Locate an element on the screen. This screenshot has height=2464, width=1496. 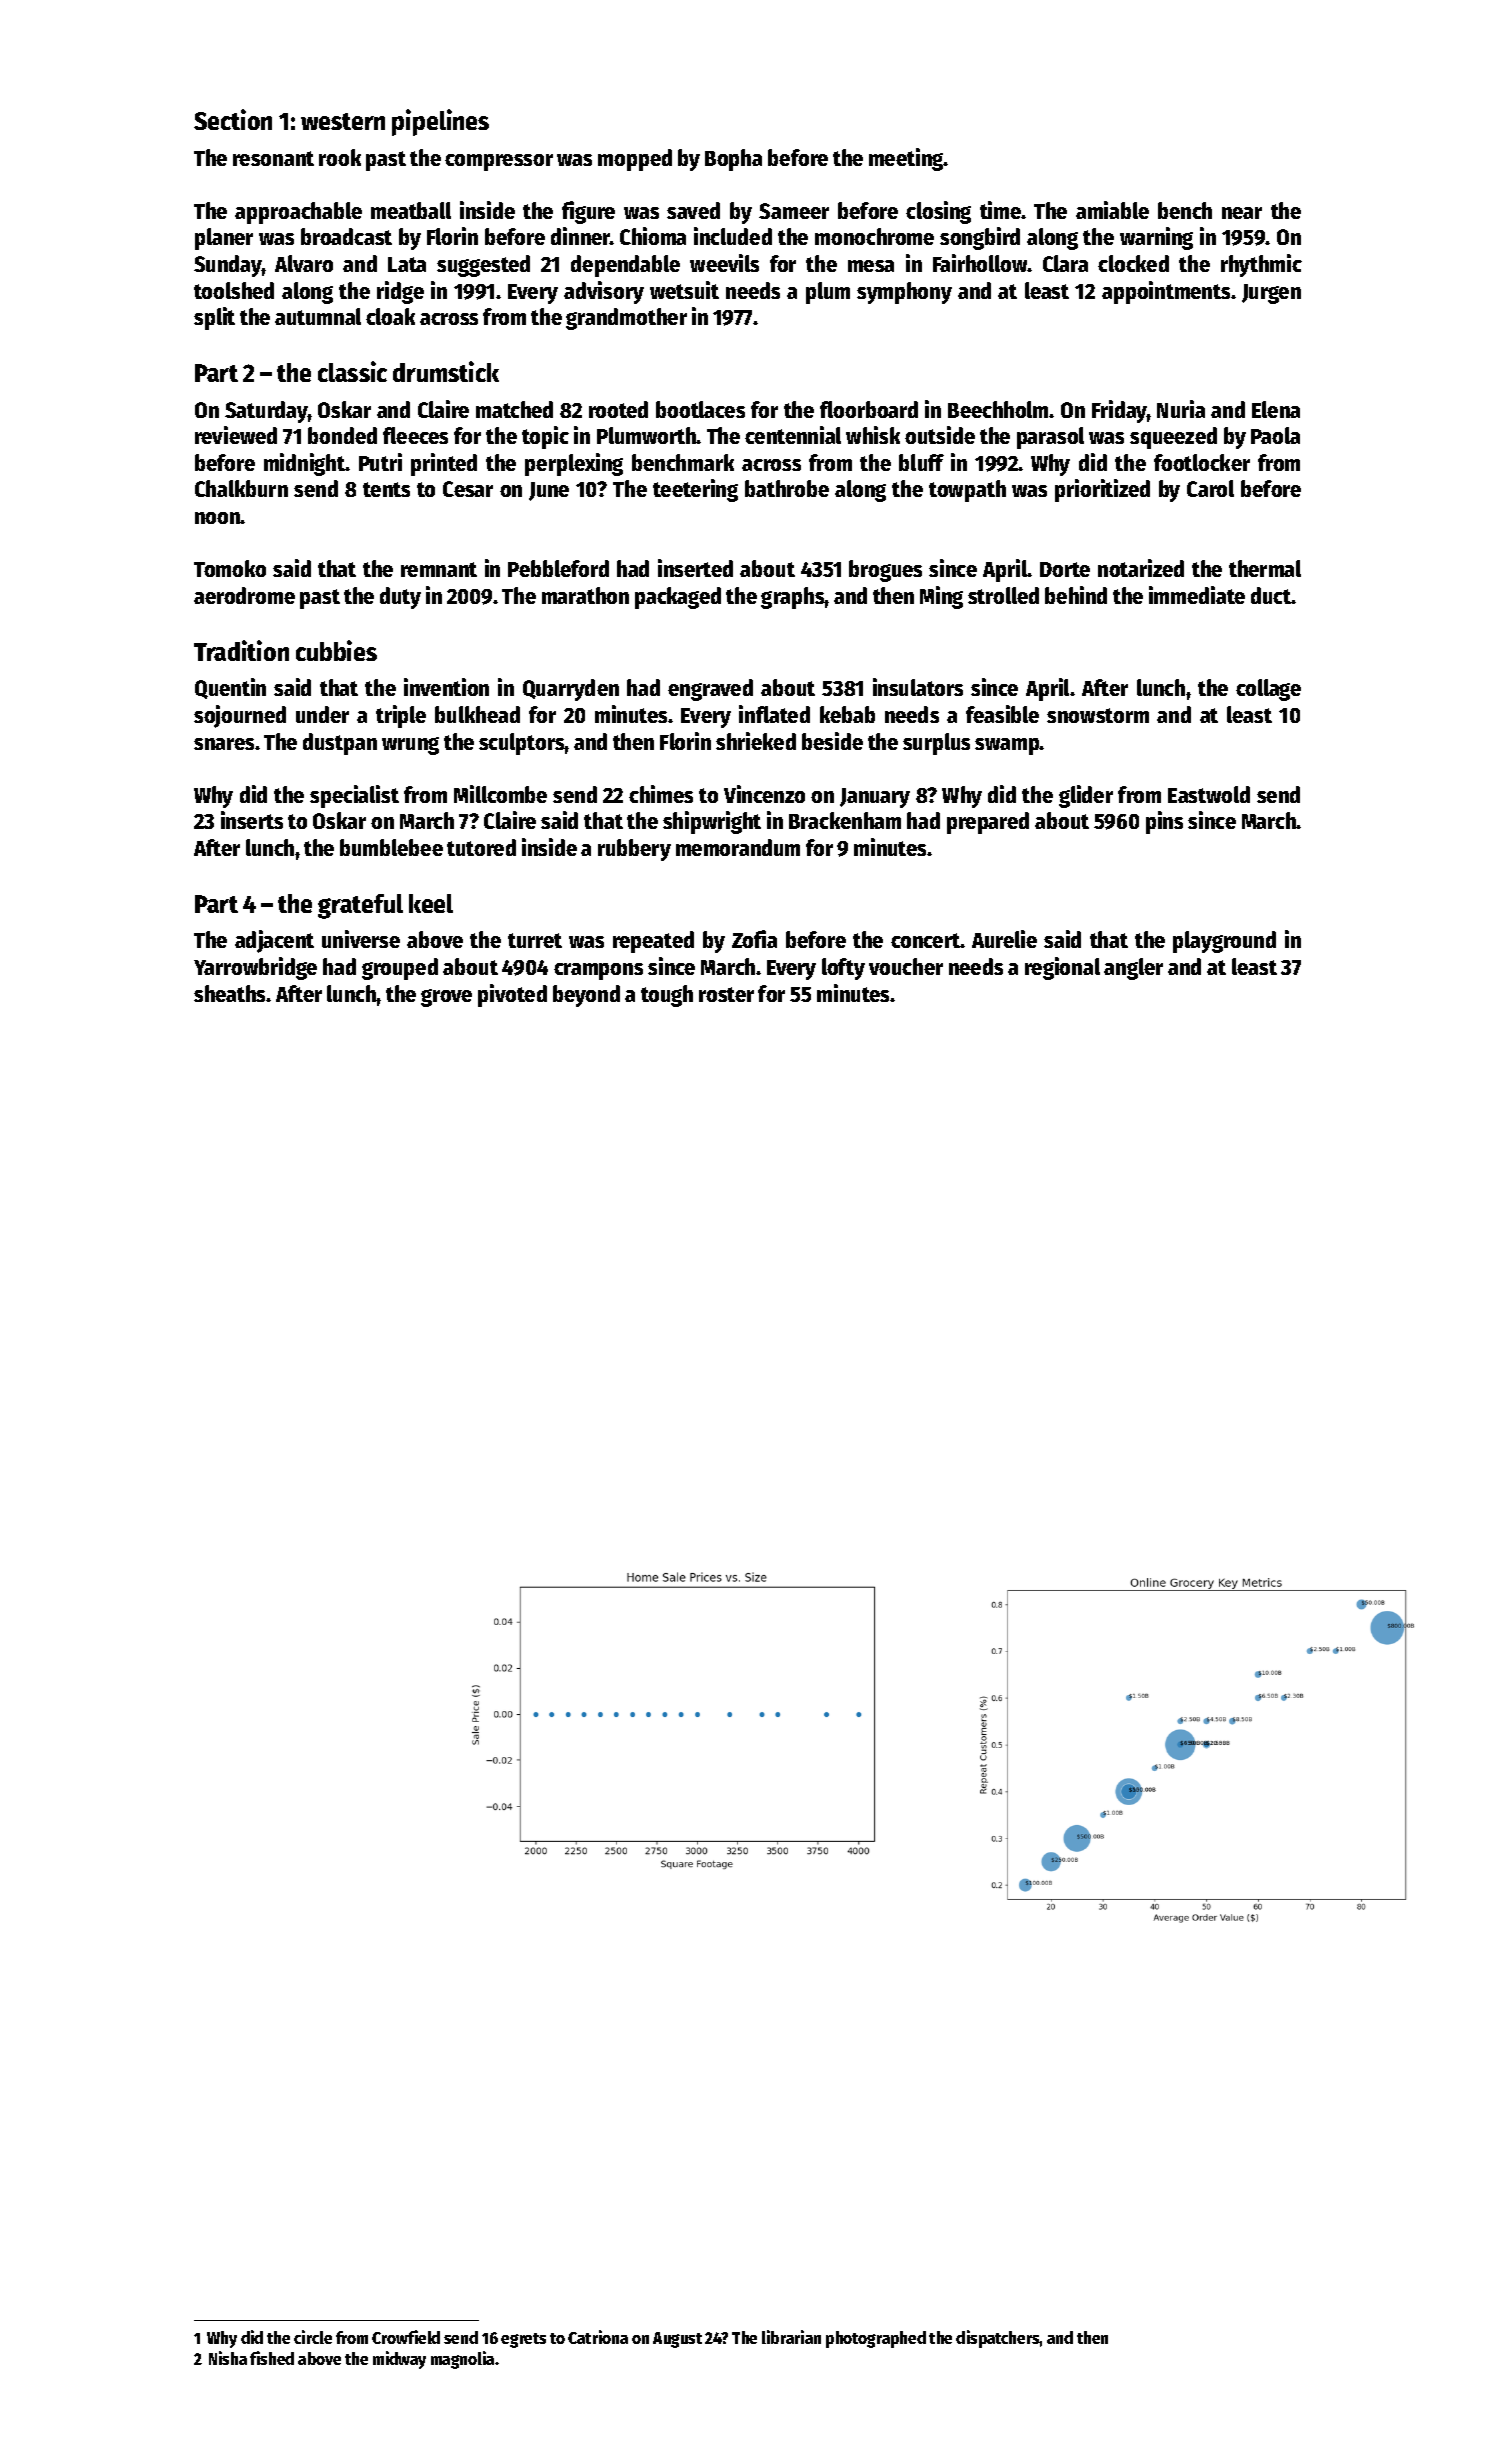
bumblebee is located at coordinates (391, 847).
